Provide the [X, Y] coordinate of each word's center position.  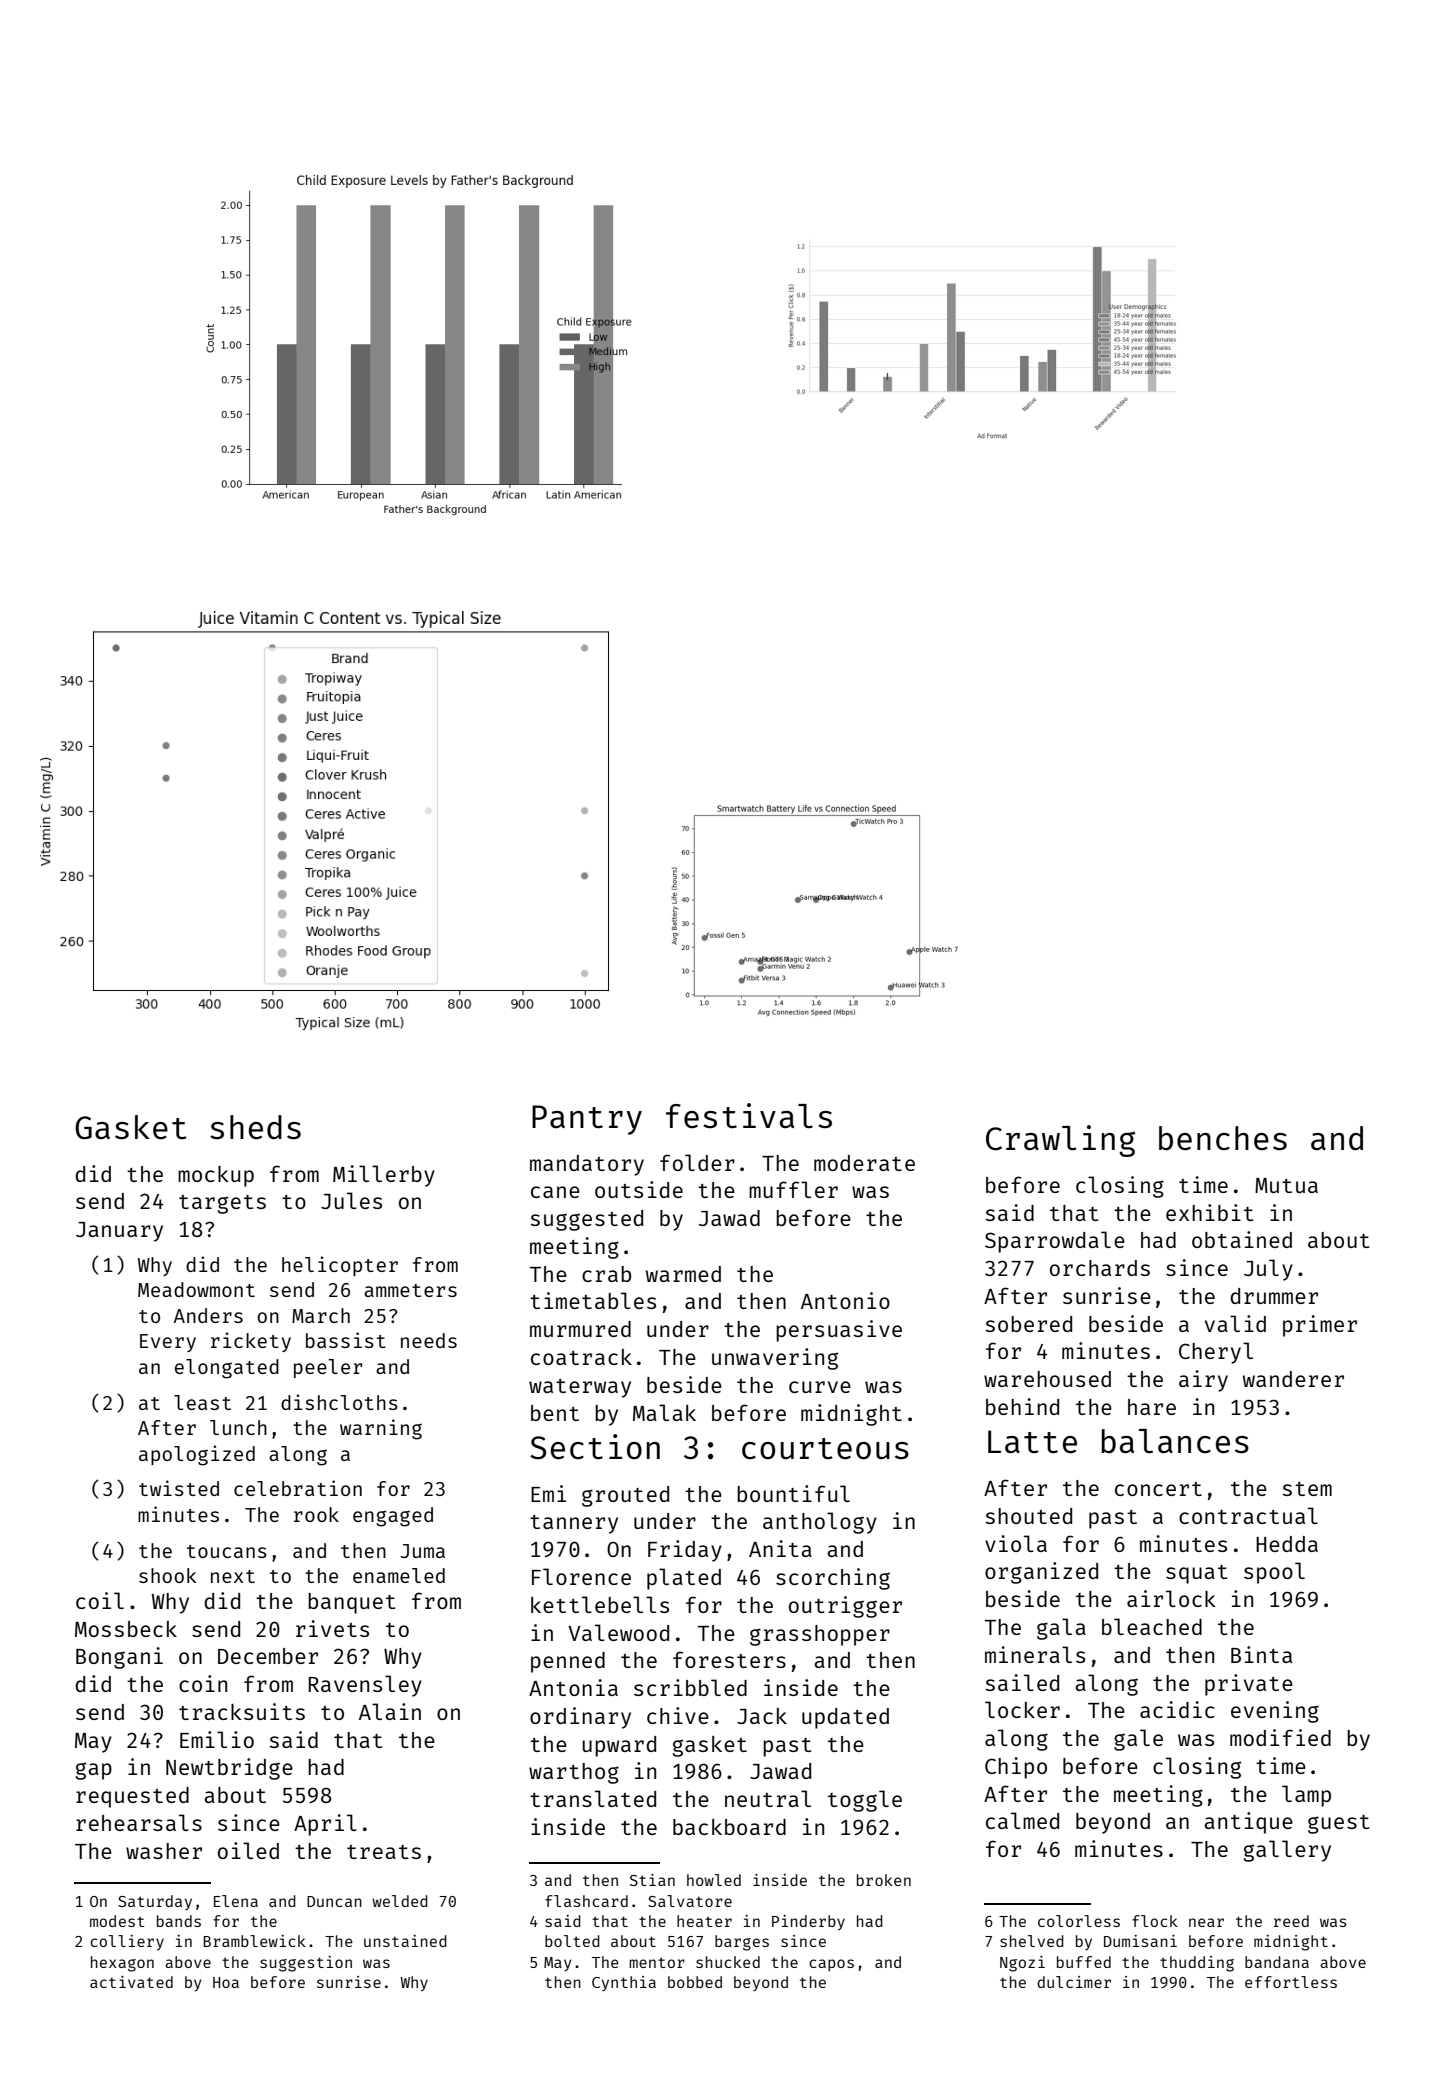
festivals [749, 1116]
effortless [1291, 1982]
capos [831, 1965]
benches [1223, 1138]
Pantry [587, 1120]
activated [131, 1982]
